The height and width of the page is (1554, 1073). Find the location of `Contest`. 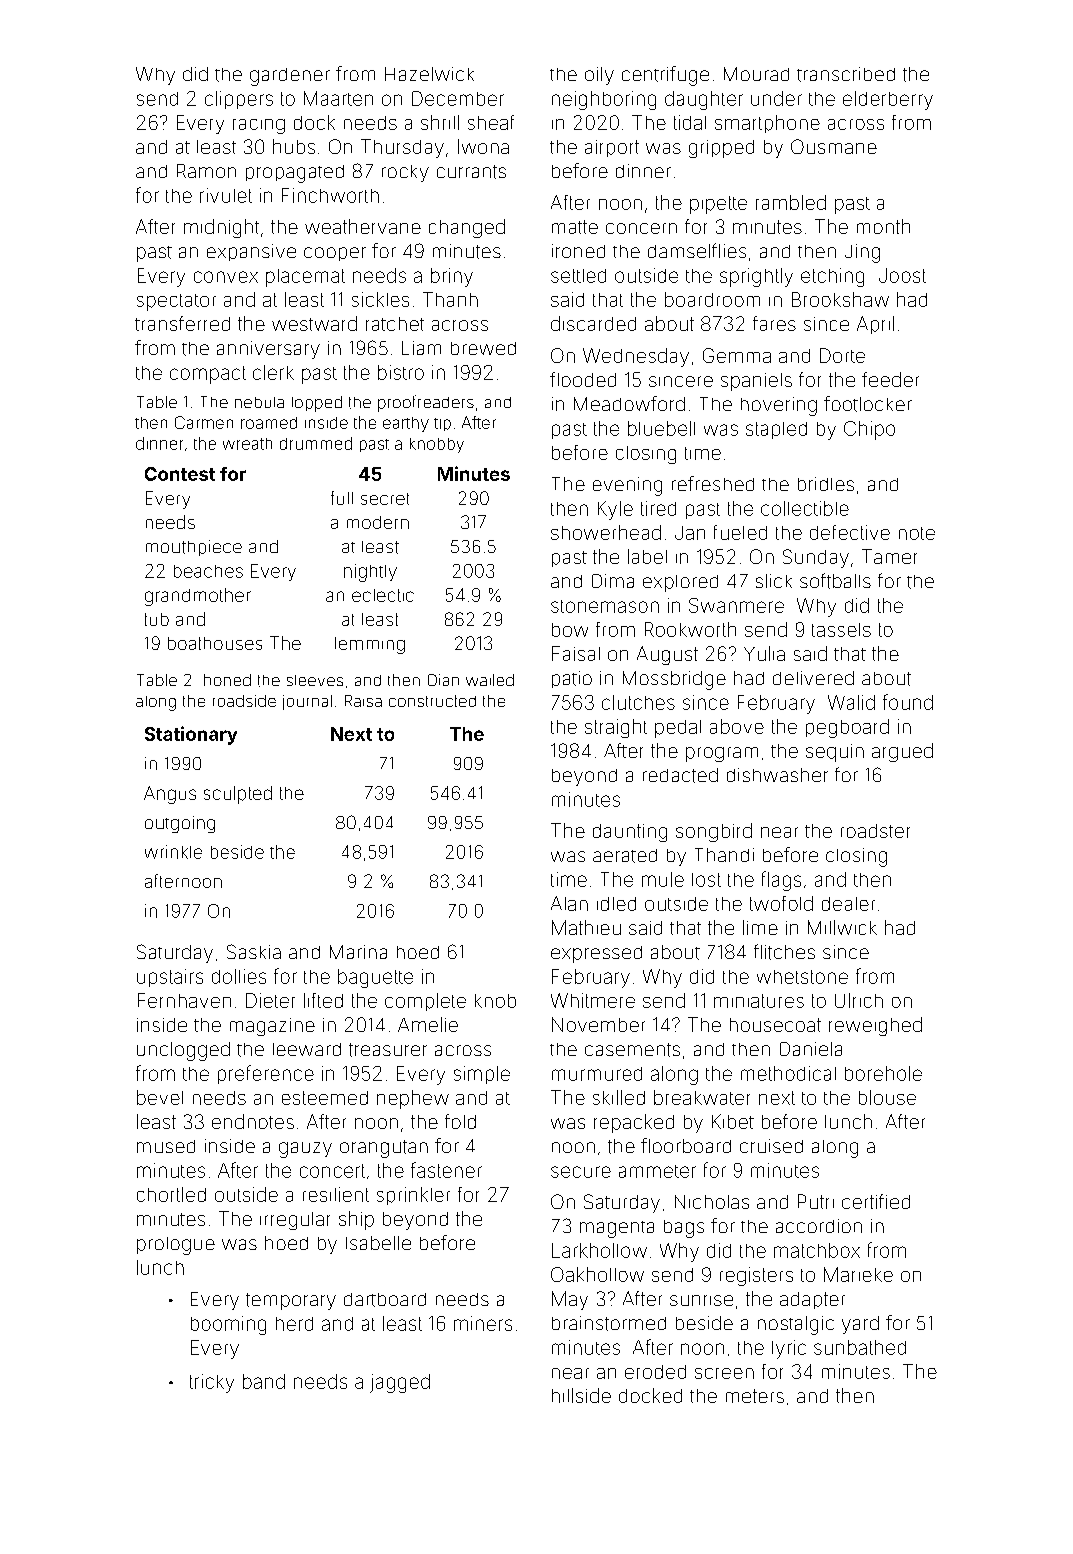

Contest is located at coordinates (180, 474).
